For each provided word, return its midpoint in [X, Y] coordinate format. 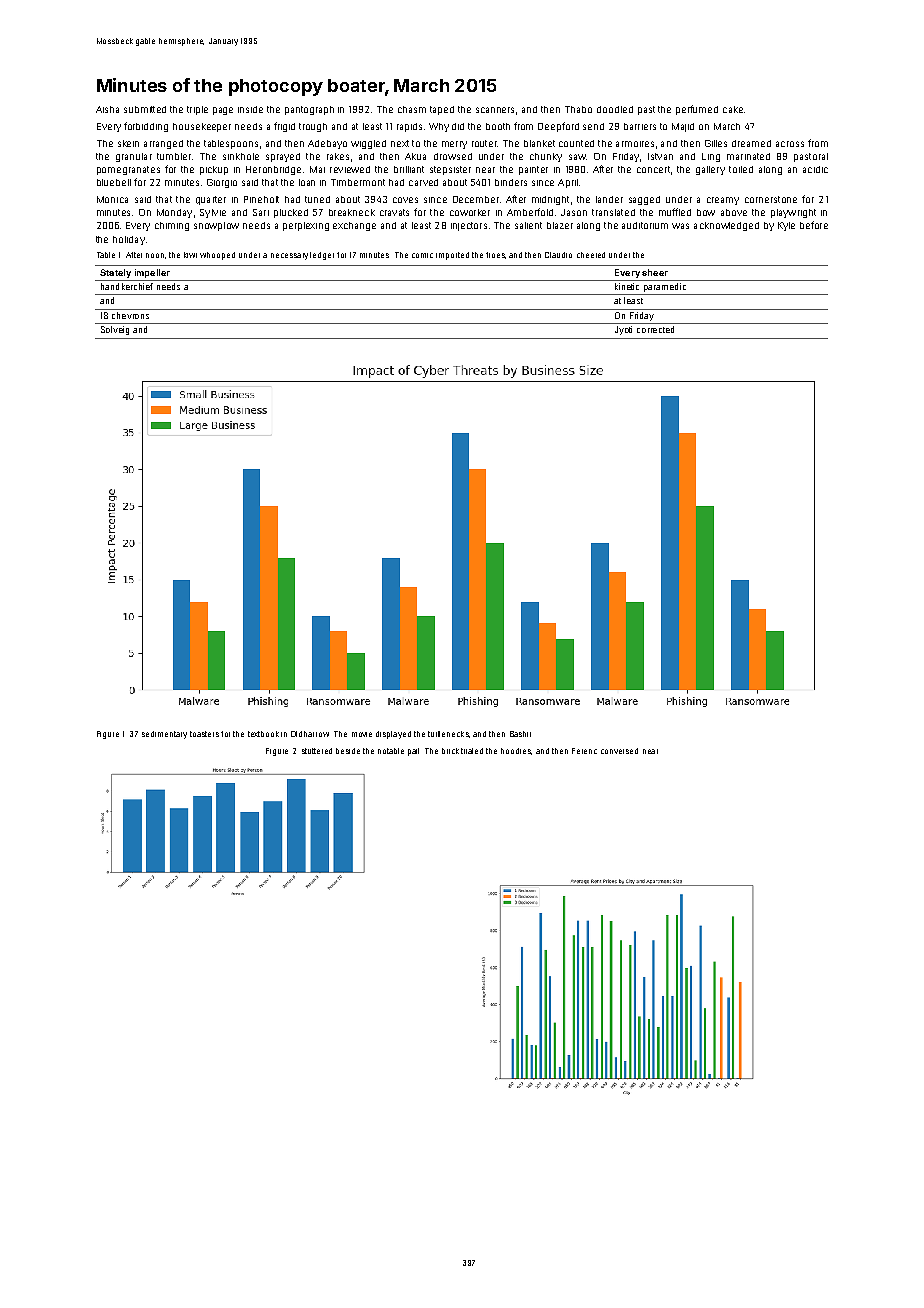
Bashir [520, 734]
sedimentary [164, 735]
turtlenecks [448, 734]
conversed [619, 751]
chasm [412, 109]
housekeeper [202, 127]
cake [733, 109]
